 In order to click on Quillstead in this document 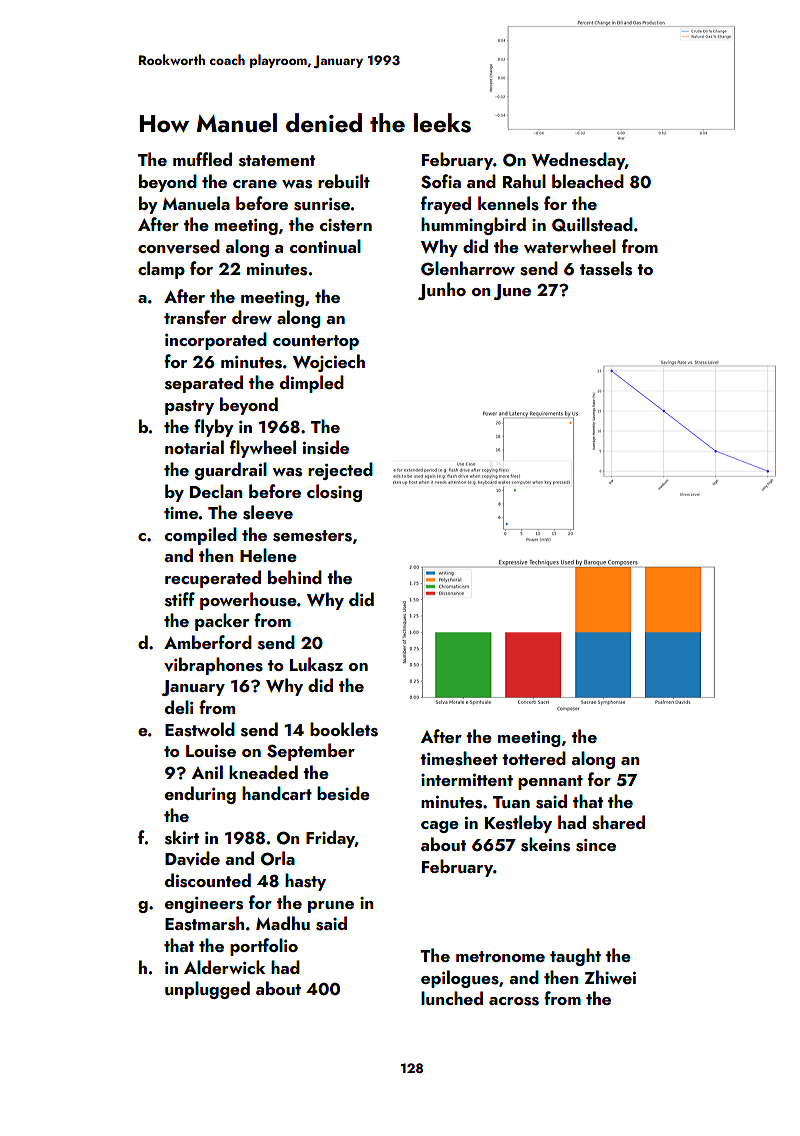, I will do `click(592, 224)`.
